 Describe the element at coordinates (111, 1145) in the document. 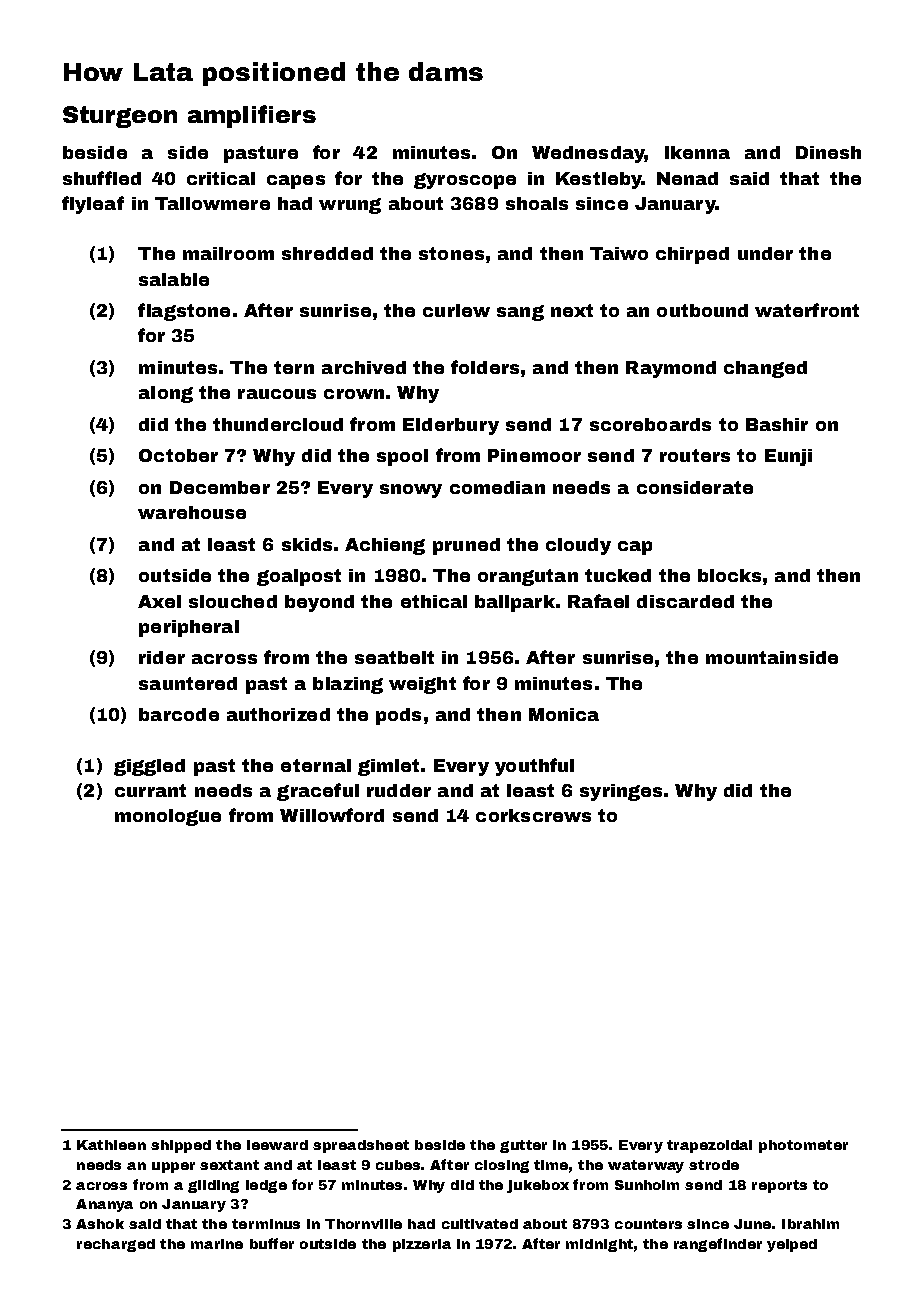

I see `Kathleen` at that location.
